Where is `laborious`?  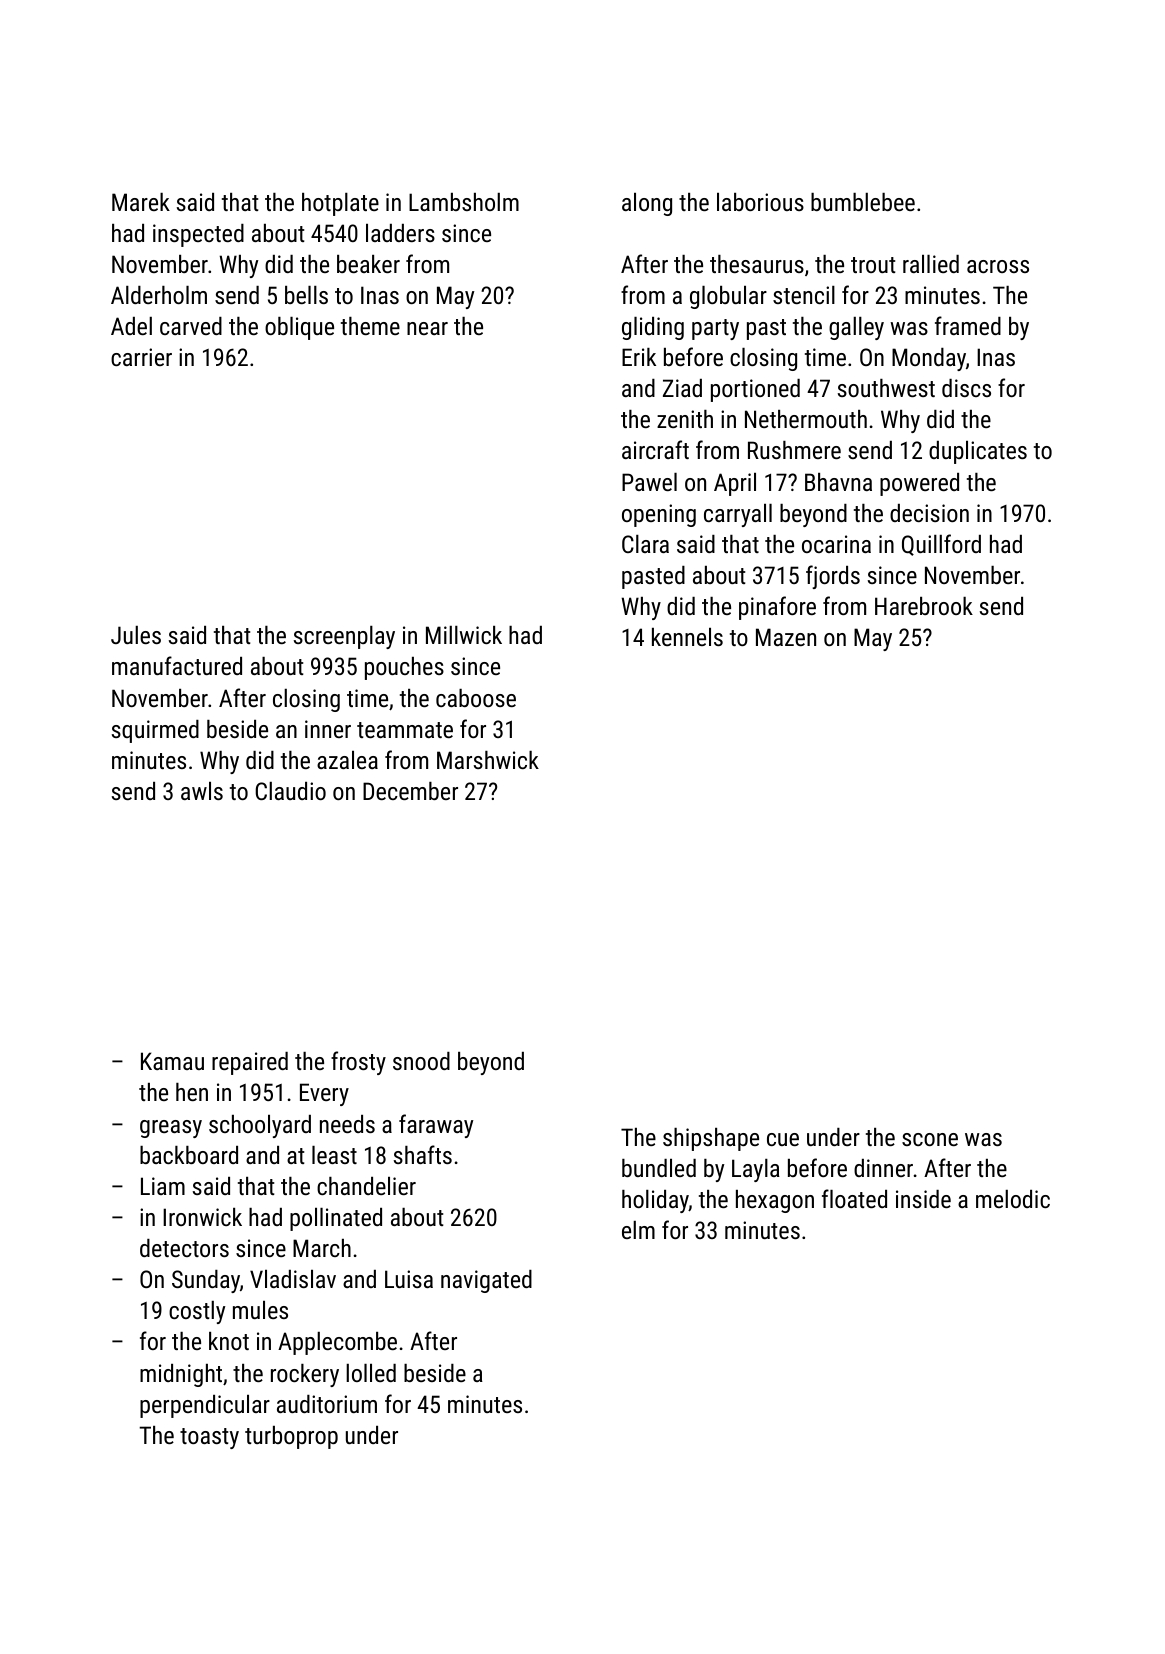 laborious is located at coordinates (760, 202).
